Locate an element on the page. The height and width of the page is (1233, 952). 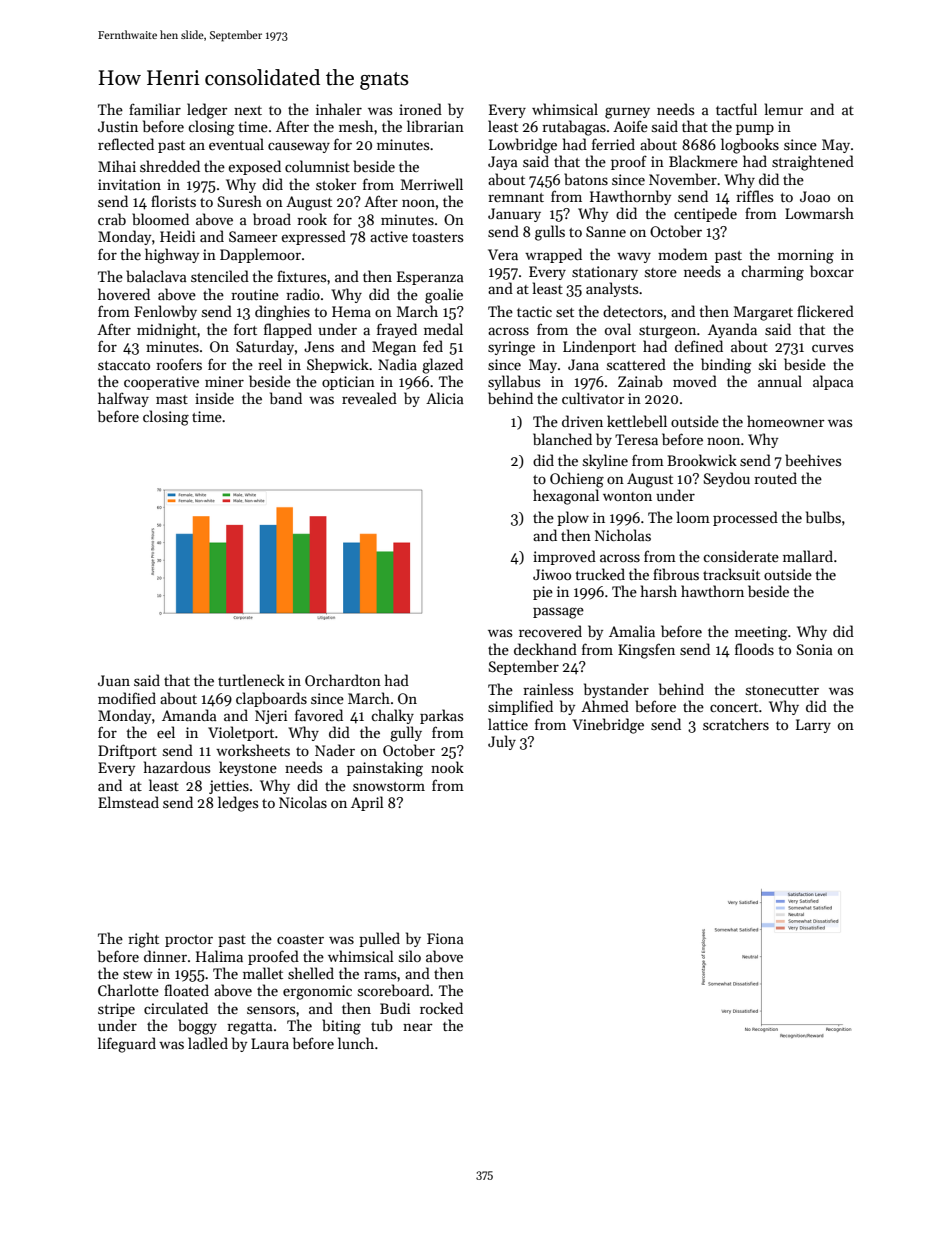
stew is located at coordinates (138, 974).
